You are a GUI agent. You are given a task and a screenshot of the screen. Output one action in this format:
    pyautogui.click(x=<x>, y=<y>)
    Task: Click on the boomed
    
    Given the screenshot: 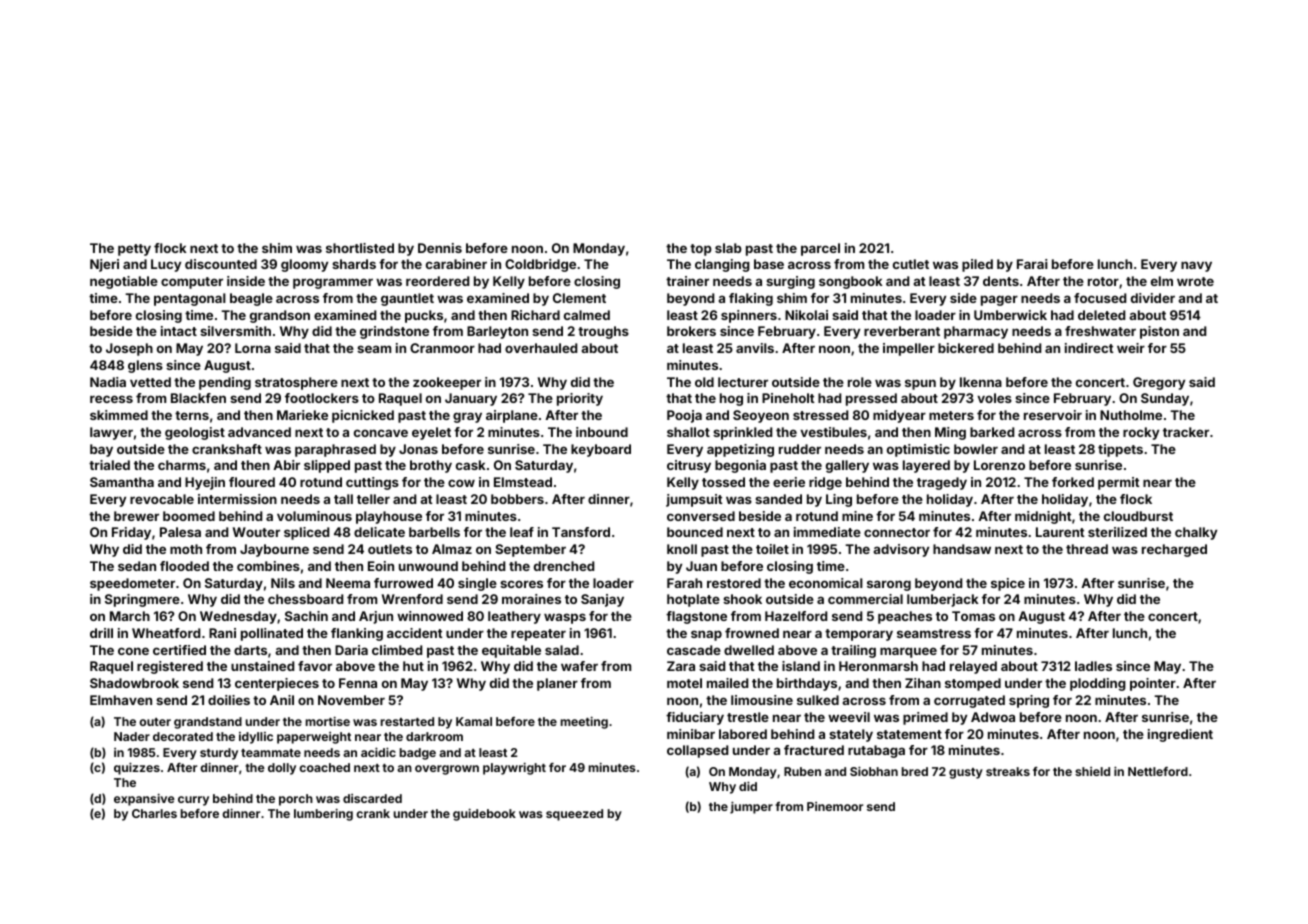 What is the action you would take?
    pyautogui.click(x=189, y=516)
